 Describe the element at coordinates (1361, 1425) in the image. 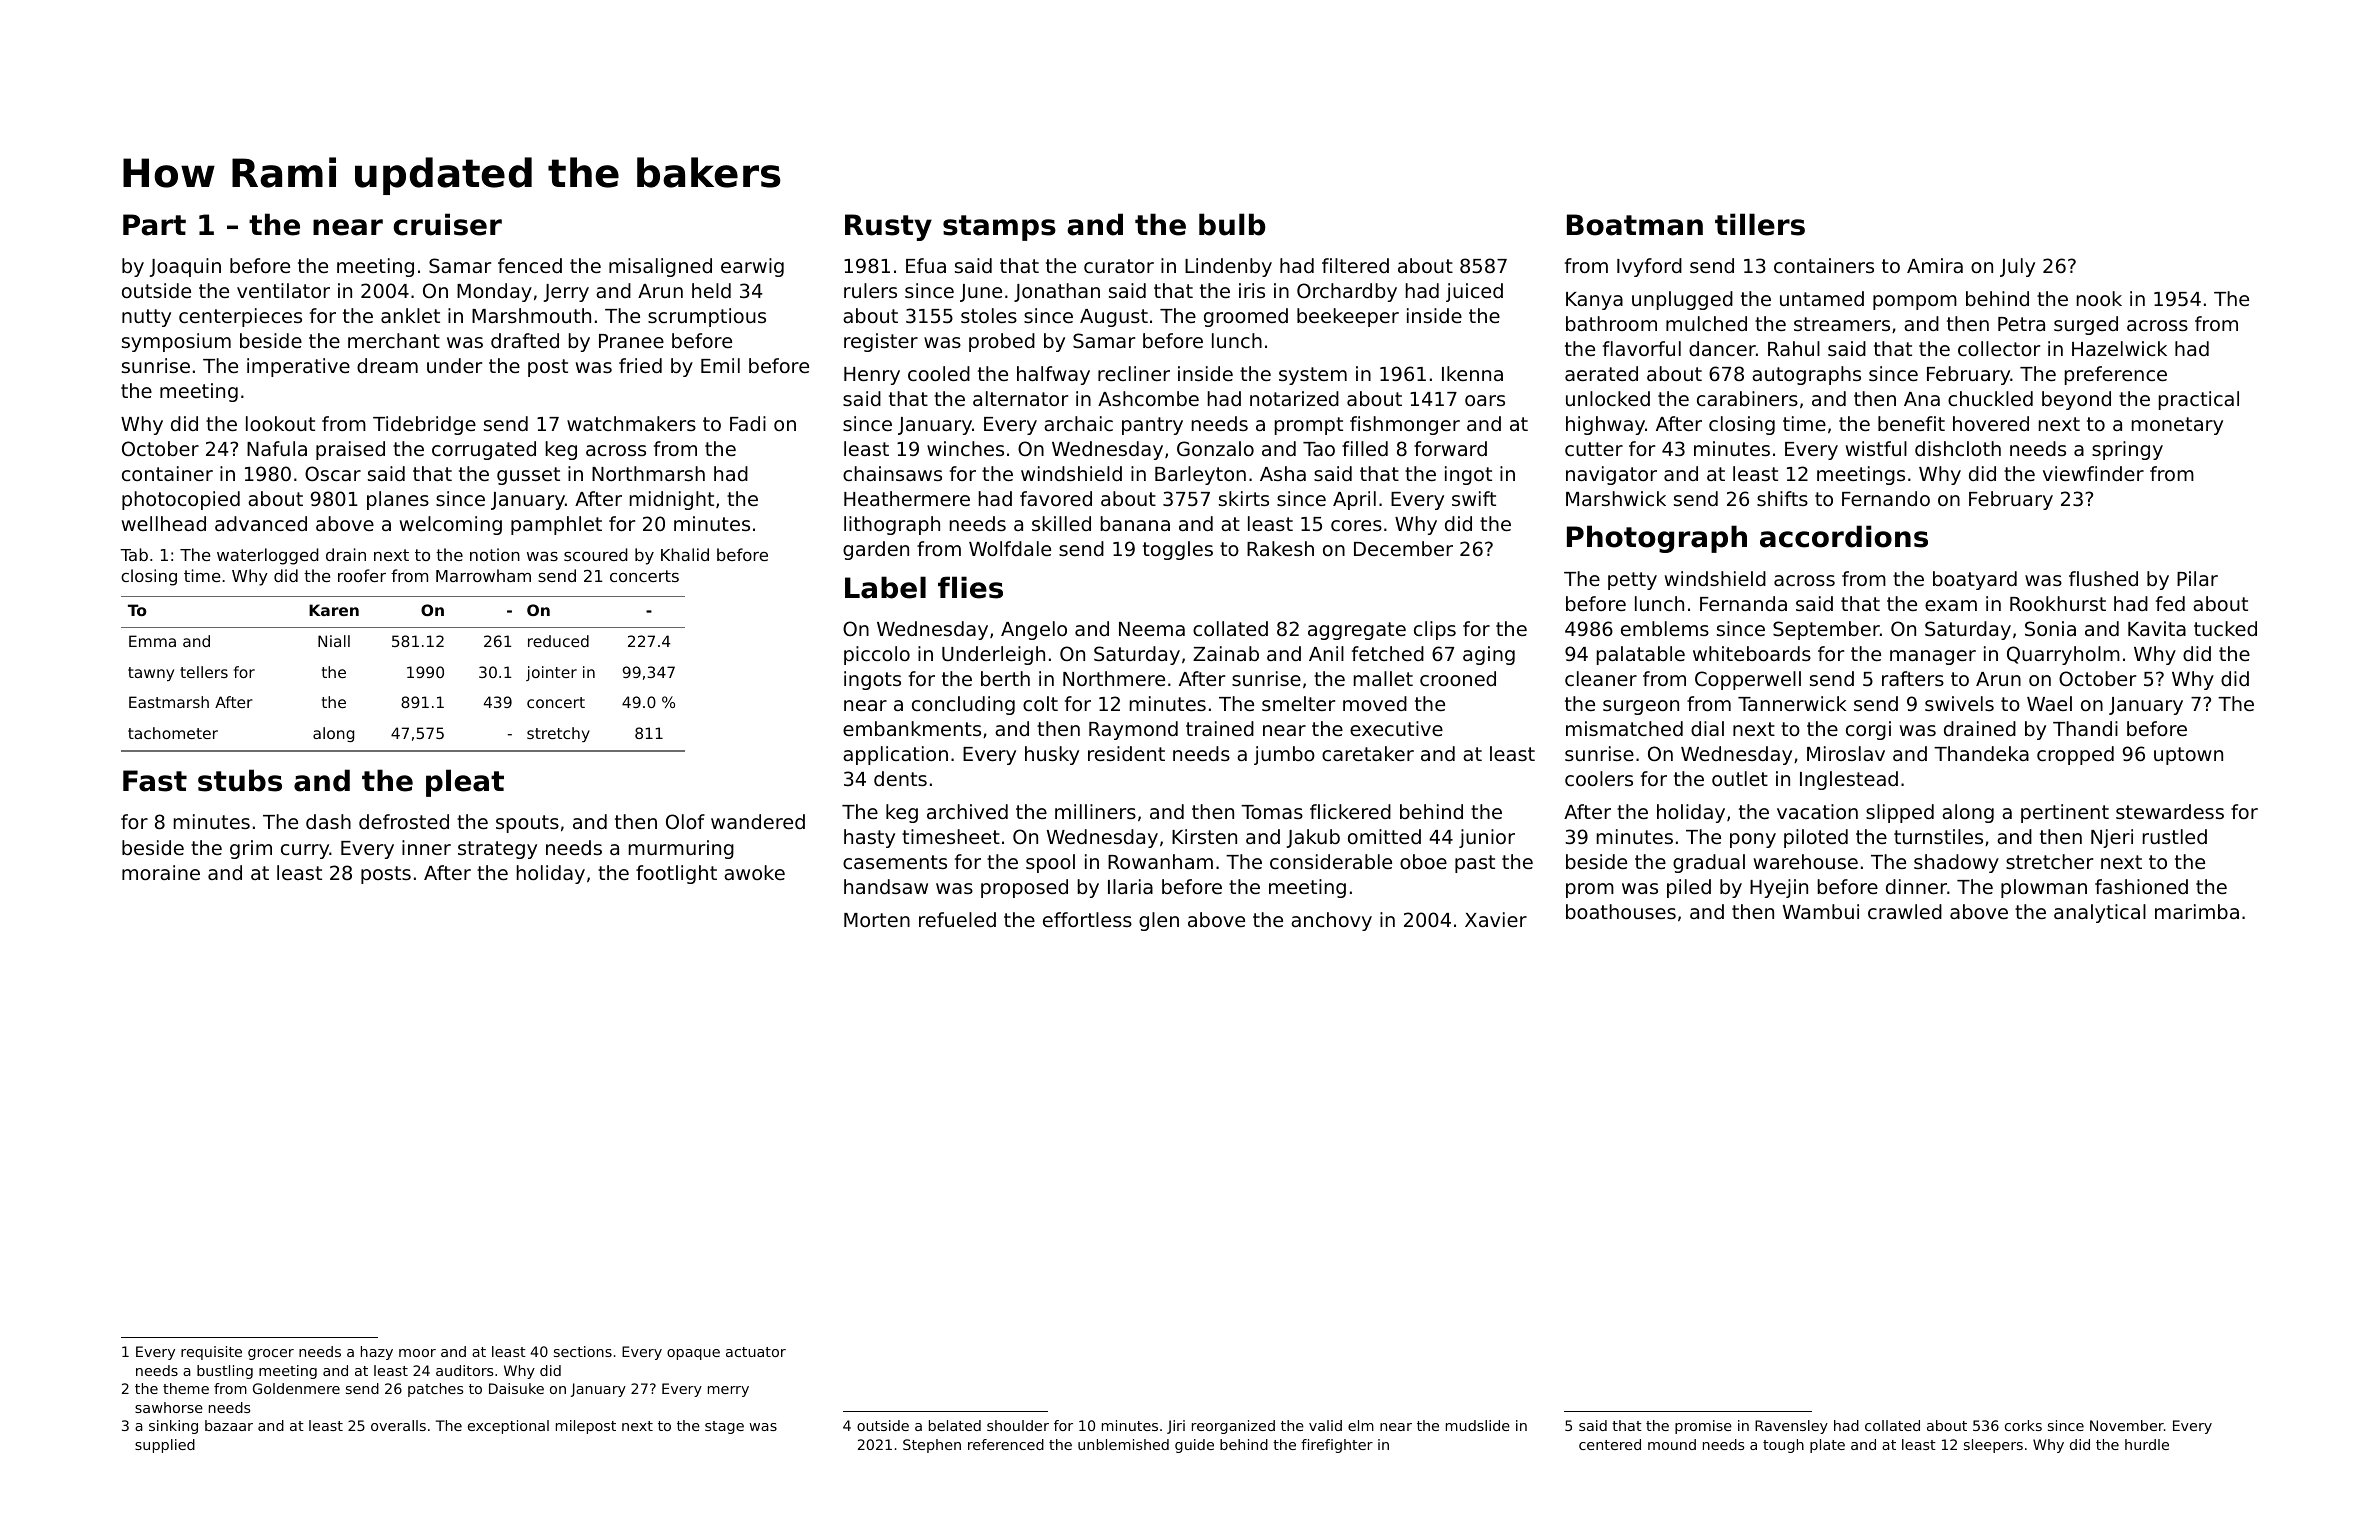

I see `elm` at that location.
